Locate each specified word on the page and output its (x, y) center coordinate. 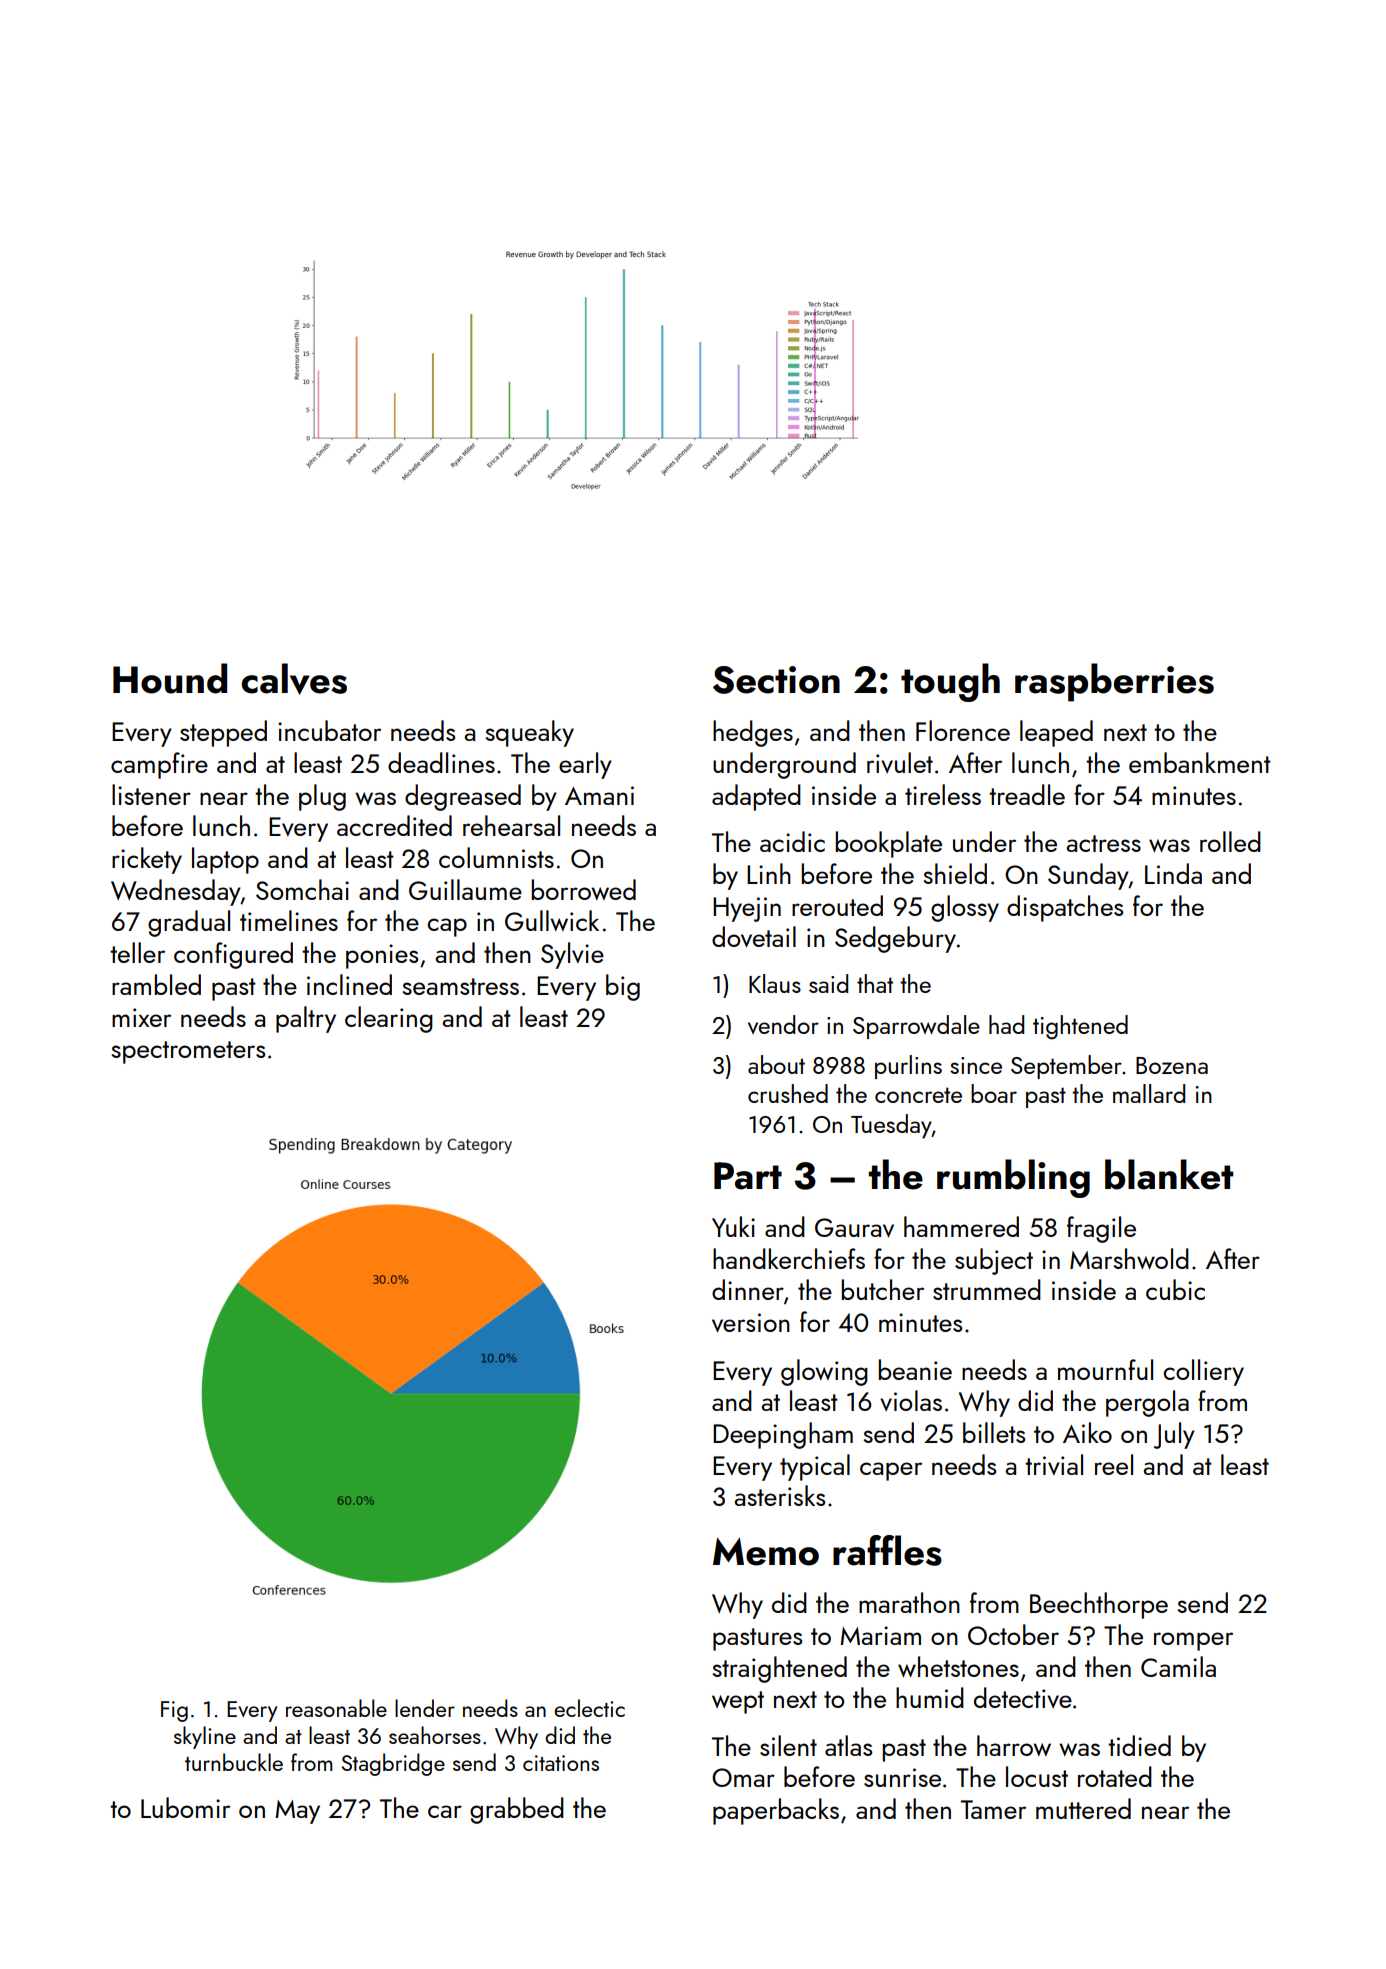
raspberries (1114, 682)
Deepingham (783, 1435)
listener (151, 794)
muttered (1083, 1808)
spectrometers (188, 1052)
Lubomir (185, 1807)
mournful (1105, 1369)
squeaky (529, 733)
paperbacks (776, 1811)
